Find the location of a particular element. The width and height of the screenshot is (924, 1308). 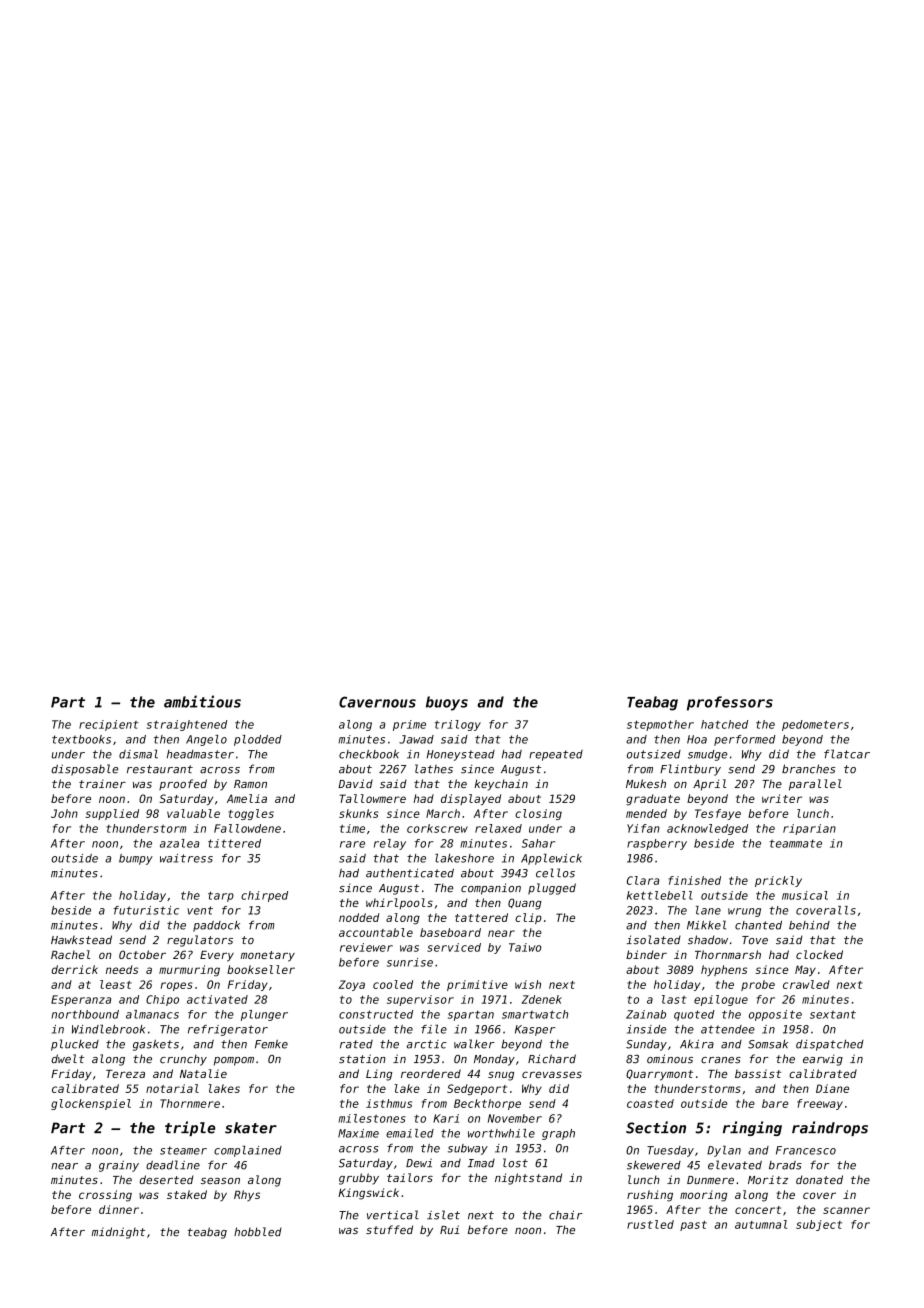

textbooks is located at coordinates (81, 739).
